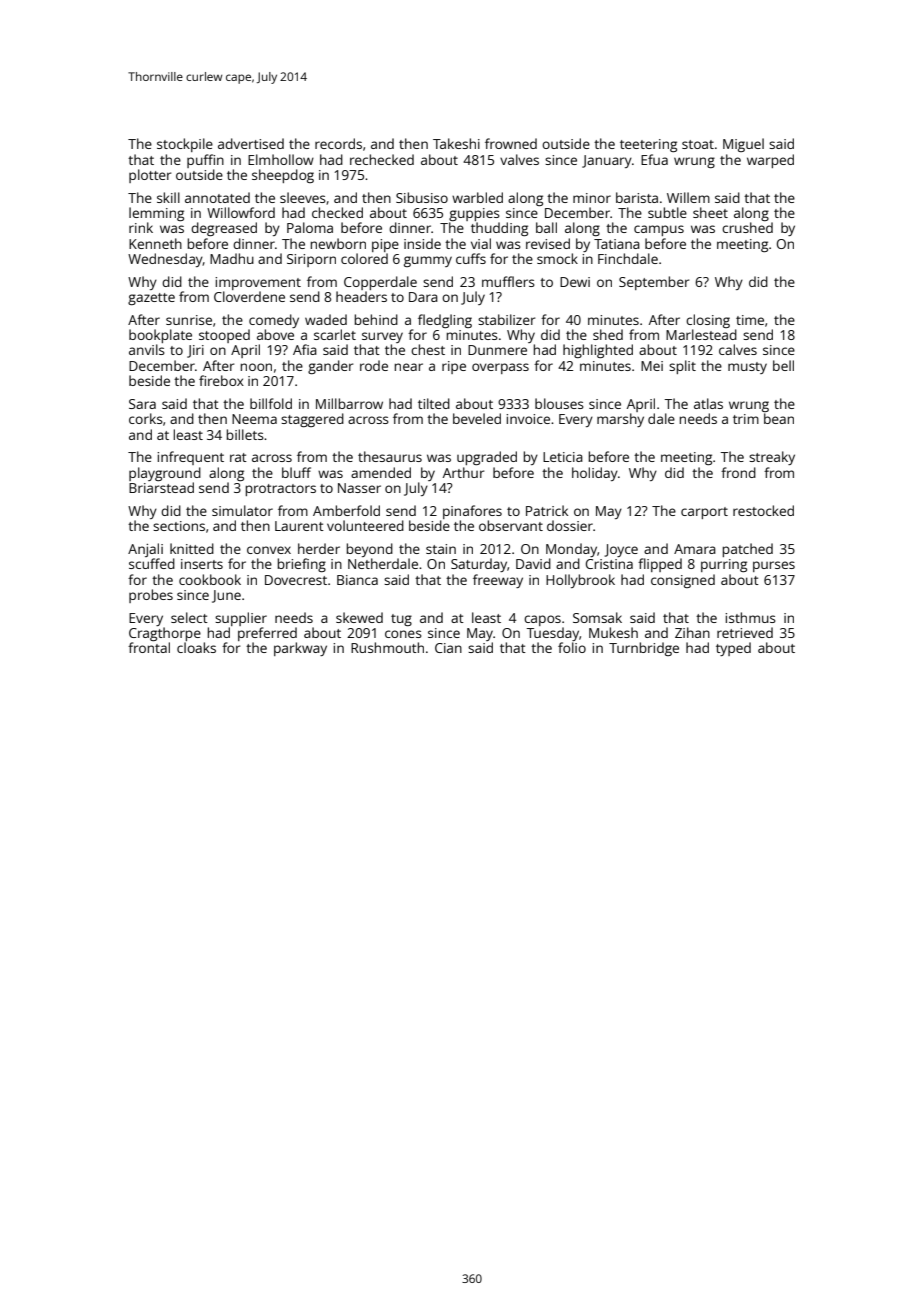 Image resolution: width=924 pixels, height=1311 pixels. I want to click on stoat, so click(698, 144).
